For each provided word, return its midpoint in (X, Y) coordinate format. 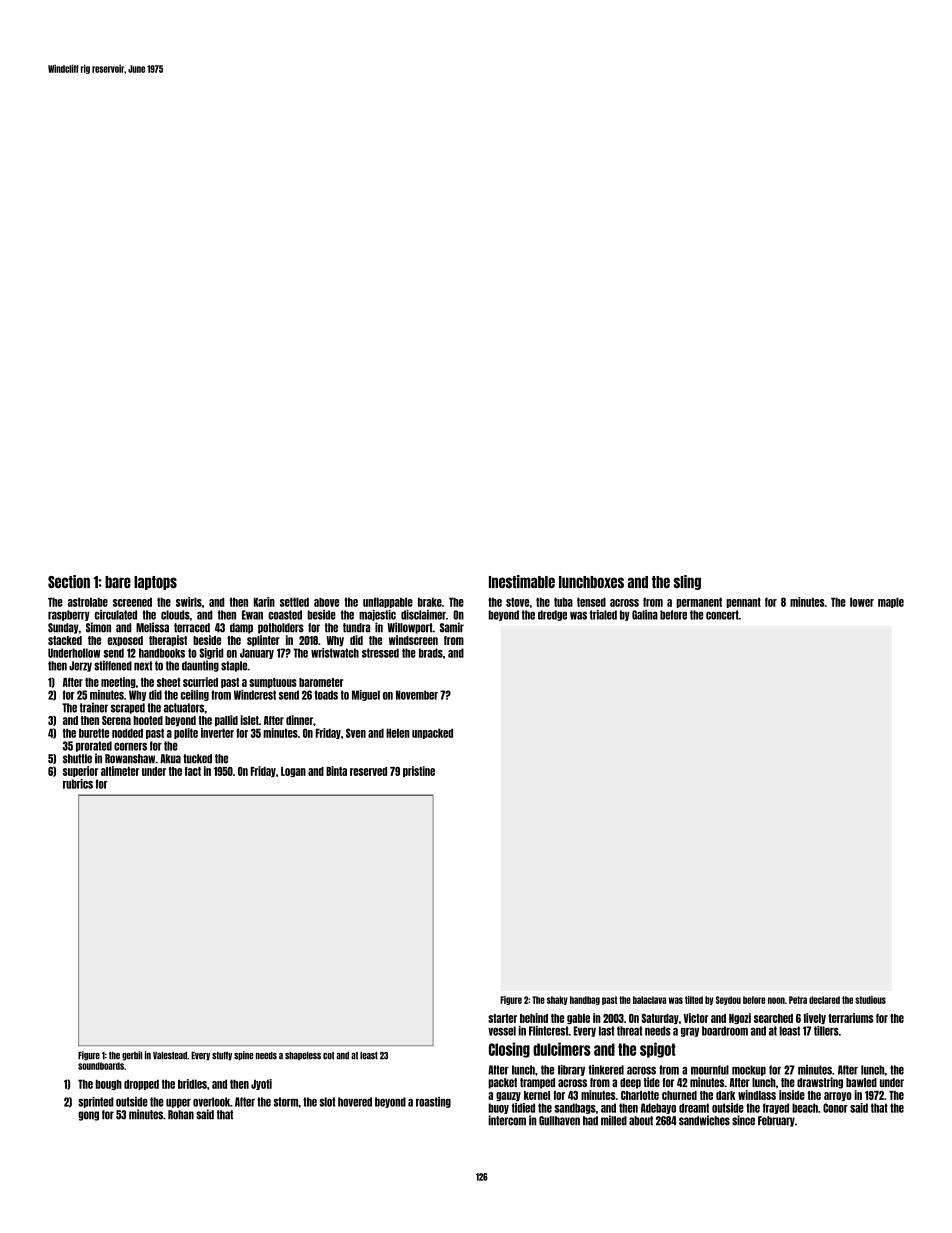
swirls (189, 602)
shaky (557, 1000)
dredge (552, 615)
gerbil (132, 1056)
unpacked (432, 733)
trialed (603, 615)
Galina (645, 615)
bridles (192, 1084)
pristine (419, 771)
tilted (694, 1000)
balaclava (649, 1000)
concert (722, 615)
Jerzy (80, 666)
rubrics (78, 784)
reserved (368, 771)
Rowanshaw (130, 759)
